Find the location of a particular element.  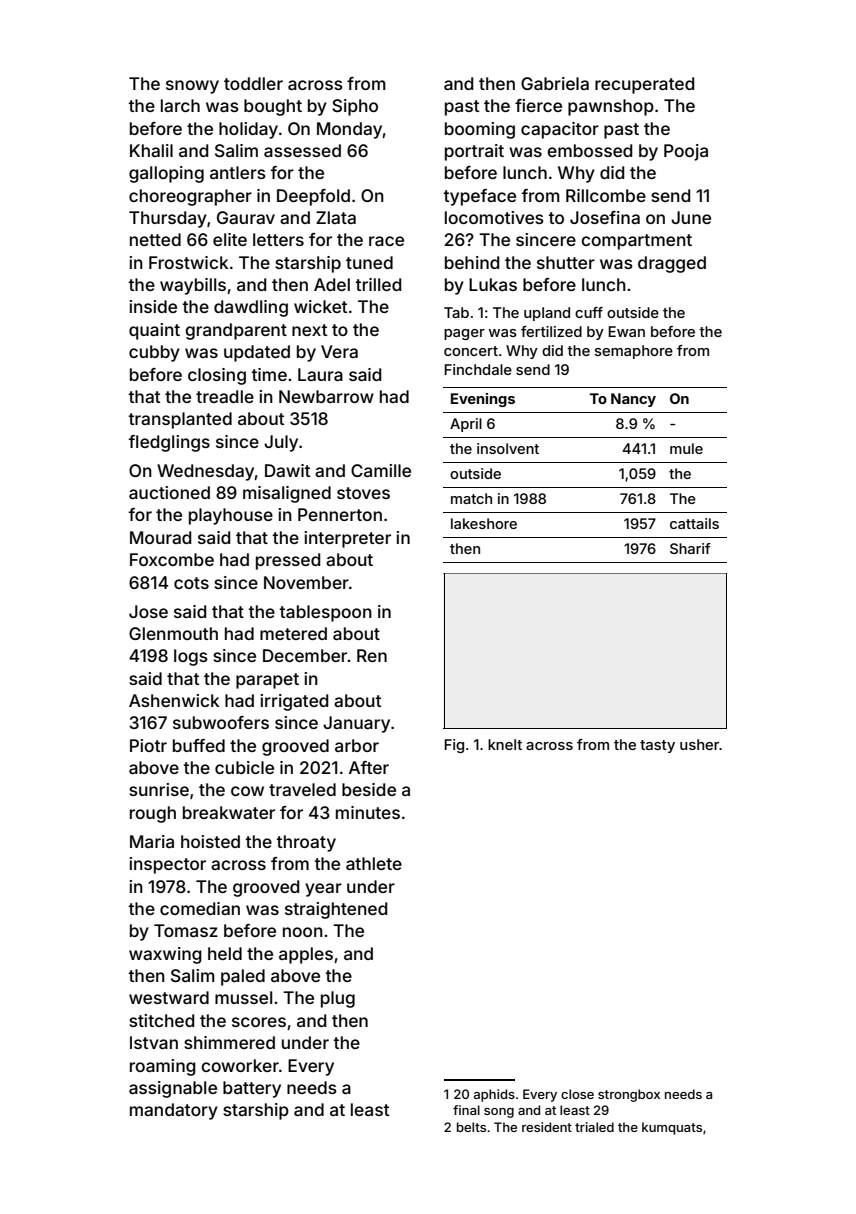

beside is located at coordinates (369, 789).
